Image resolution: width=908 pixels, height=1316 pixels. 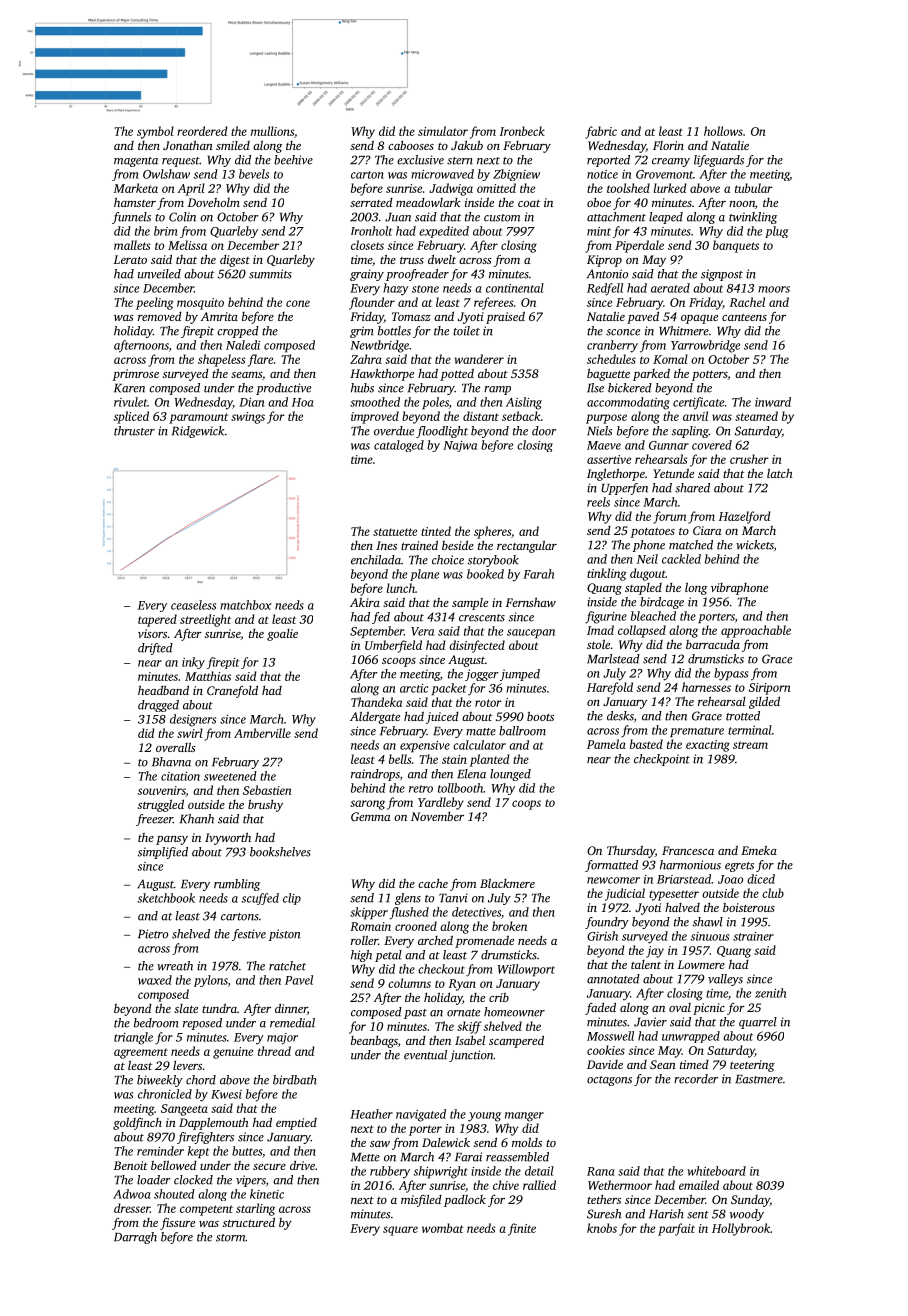 What do you see at coordinates (155, 132) in the screenshot?
I see `symbol` at bounding box center [155, 132].
